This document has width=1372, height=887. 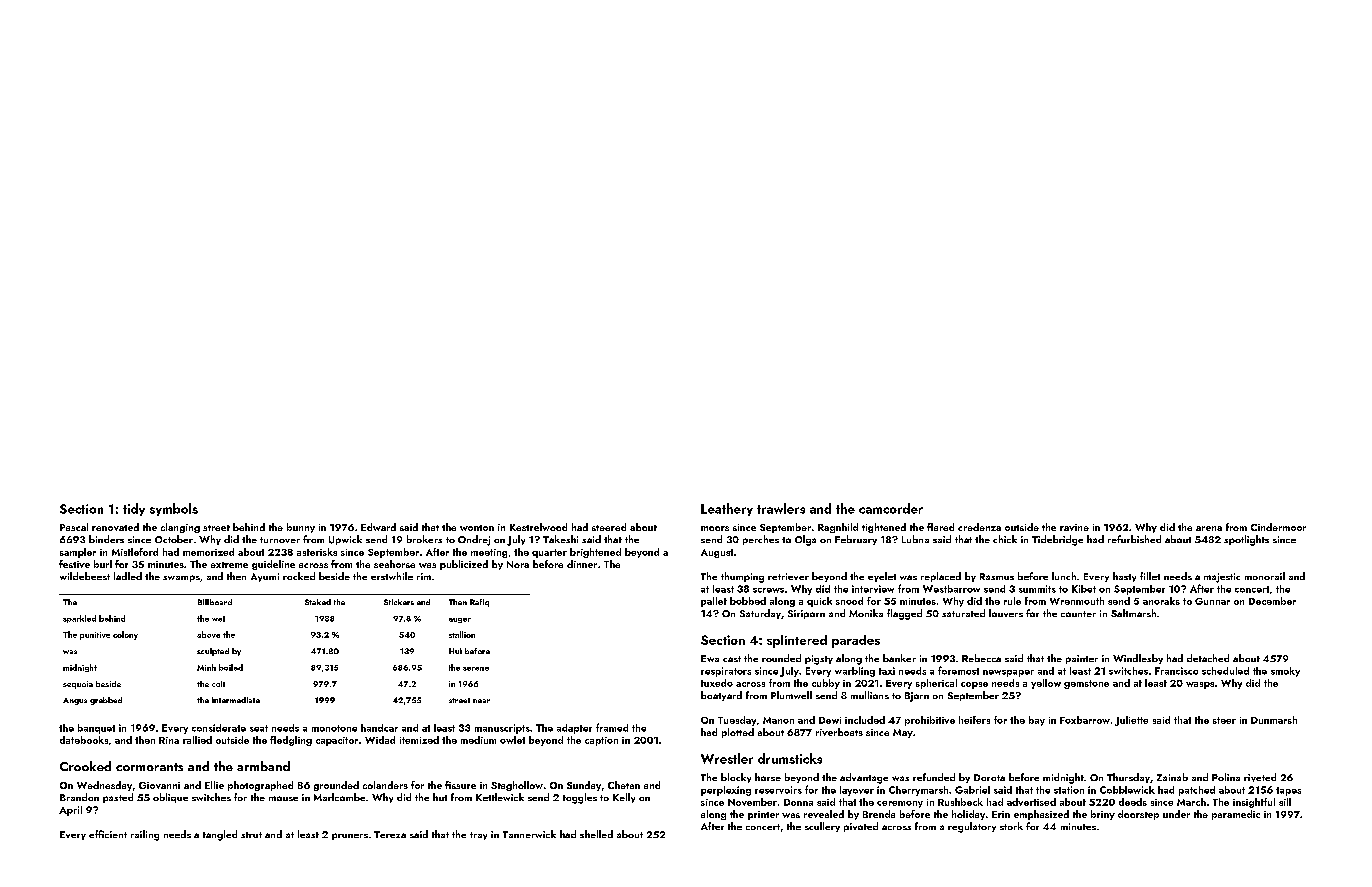 What do you see at coordinates (455, 651) in the document?
I see `Hui` at bounding box center [455, 651].
